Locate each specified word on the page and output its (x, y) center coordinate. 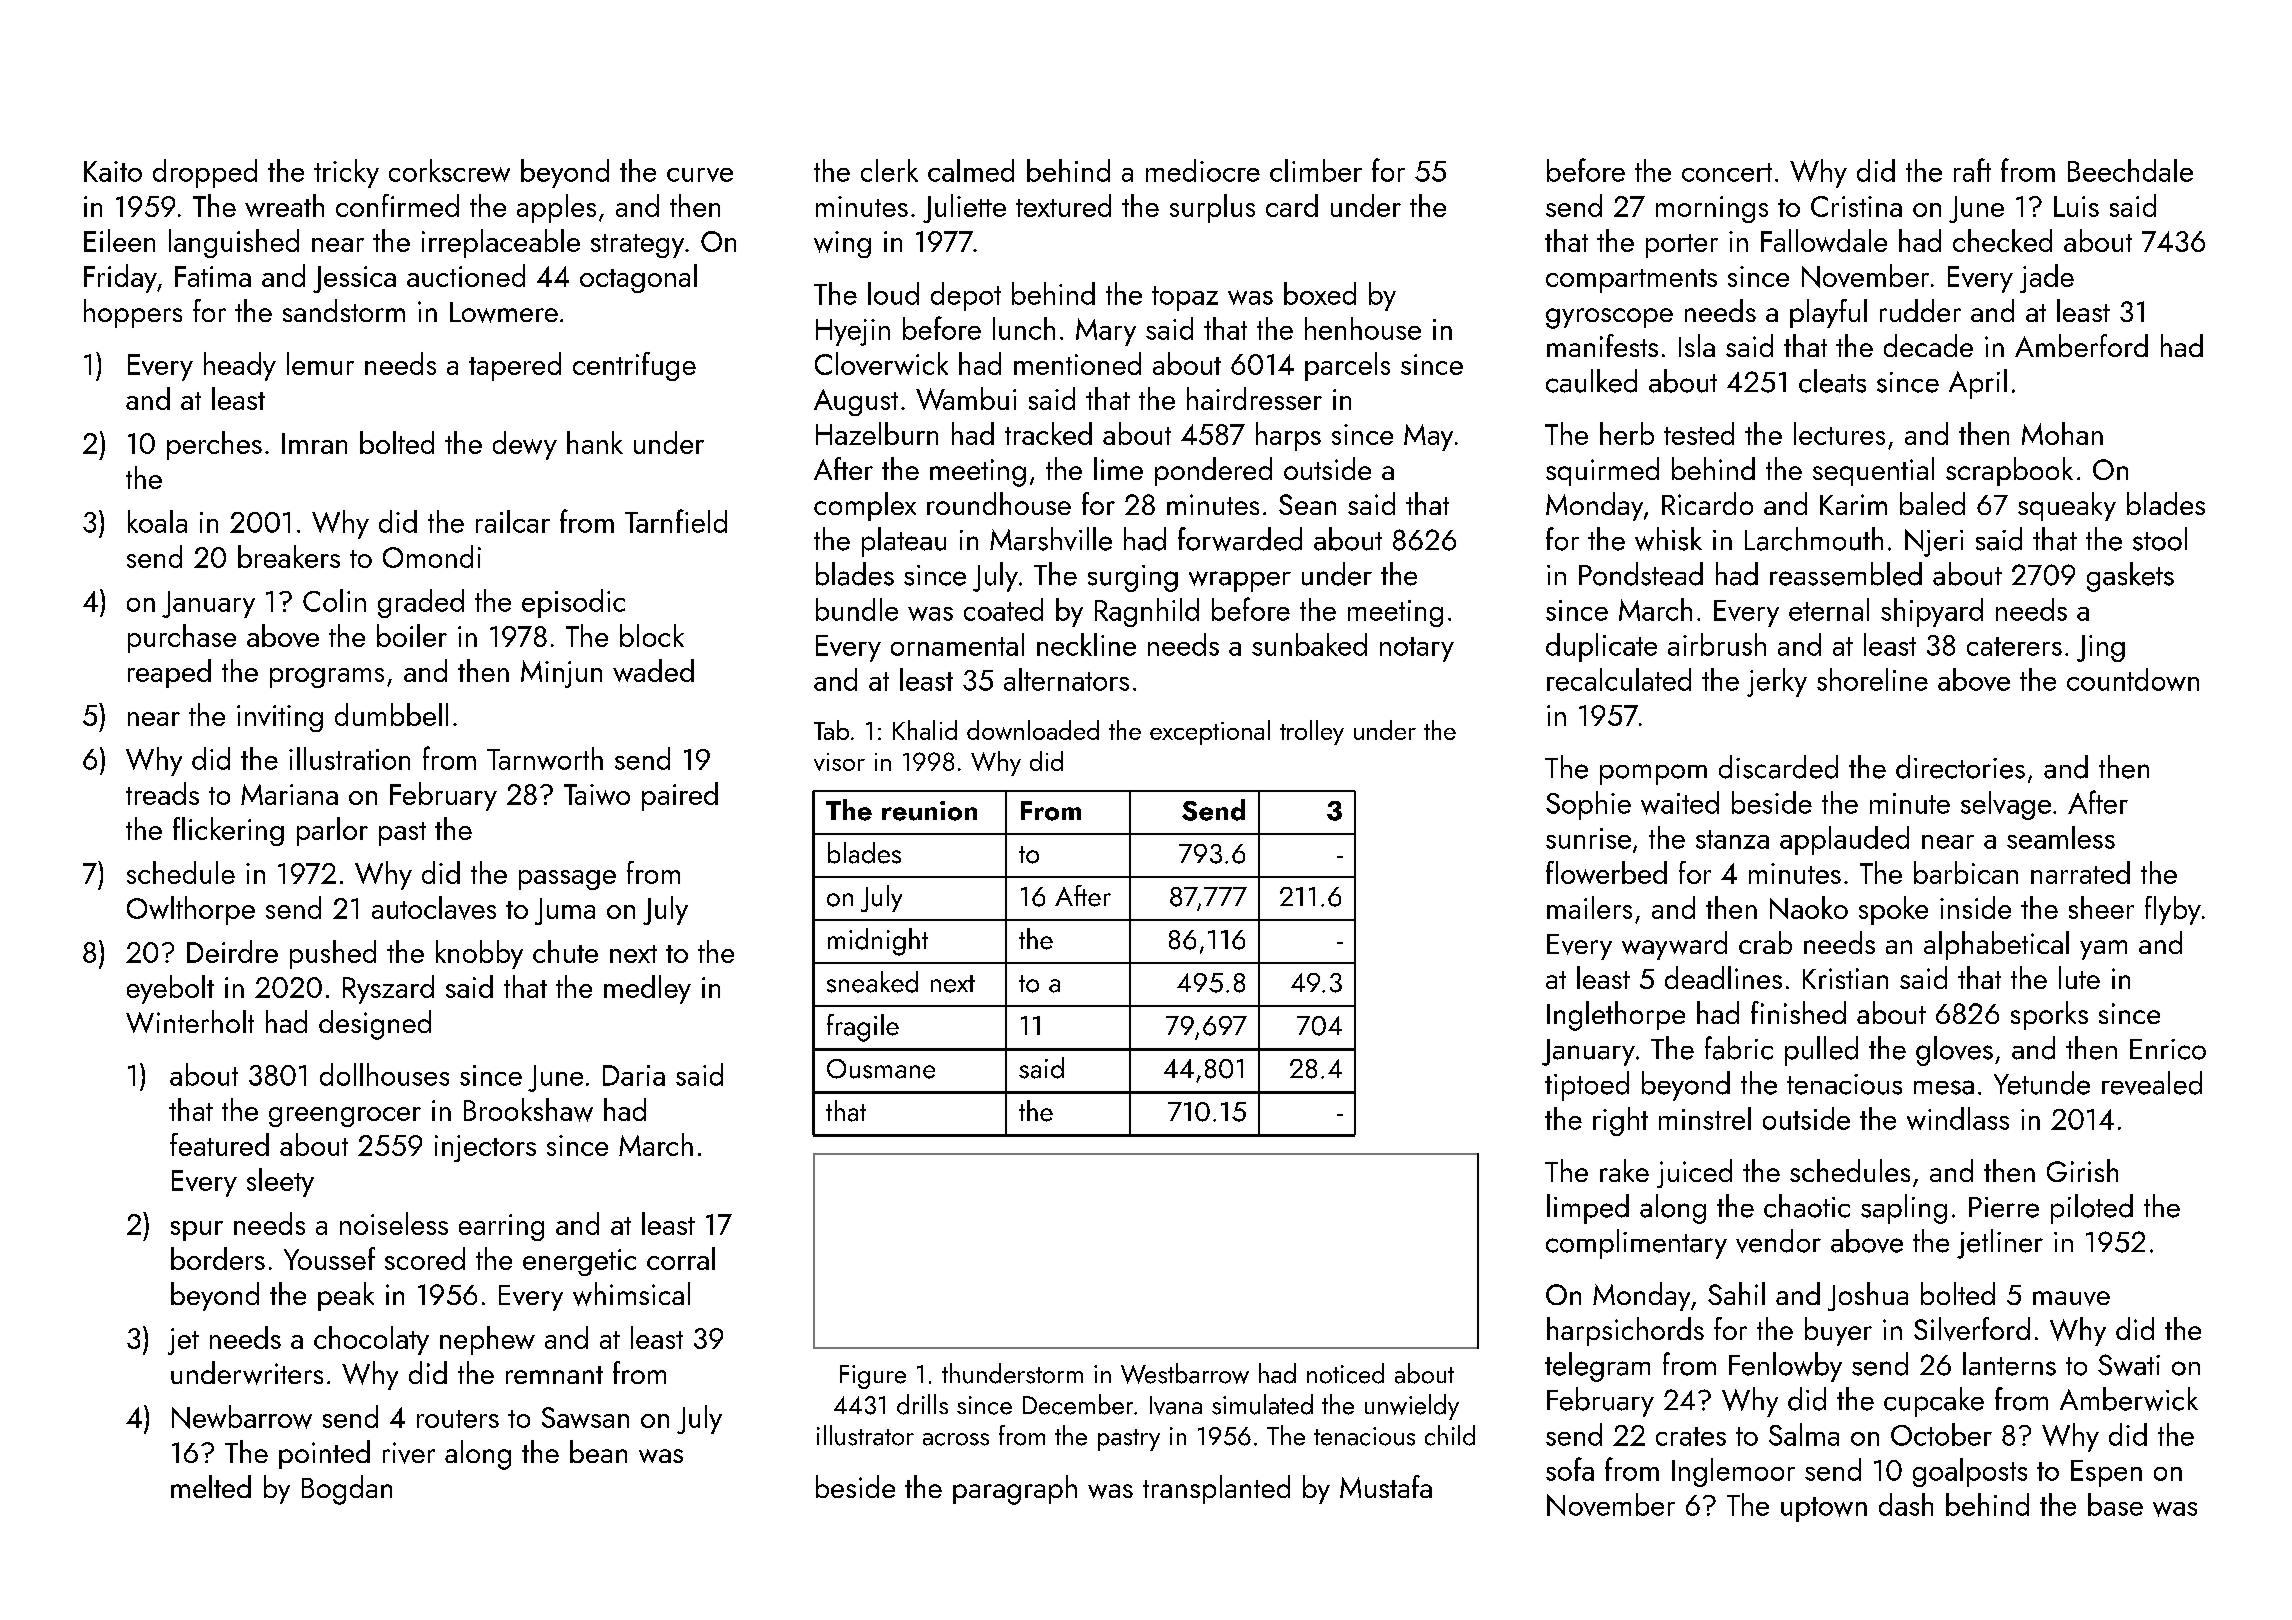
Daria (634, 1075)
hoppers (133, 313)
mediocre (1203, 170)
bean (598, 1451)
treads (162, 793)
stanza (1732, 839)
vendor (1778, 1241)
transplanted (1216, 1489)
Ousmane (881, 1069)
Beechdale (2130, 170)
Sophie (1588, 805)
